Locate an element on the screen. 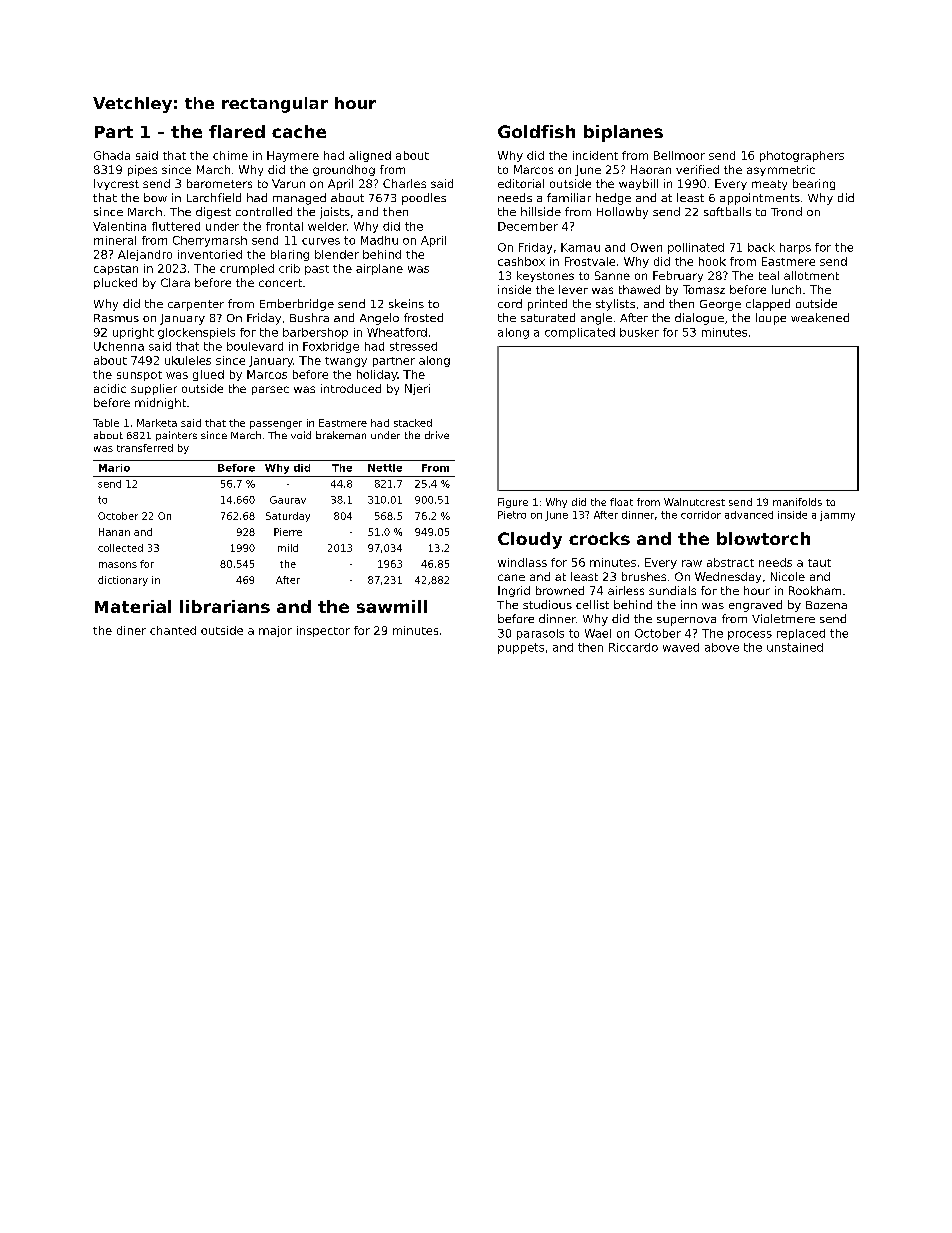 The height and width of the screenshot is (1233, 952). keystones is located at coordinates (545, 276).
